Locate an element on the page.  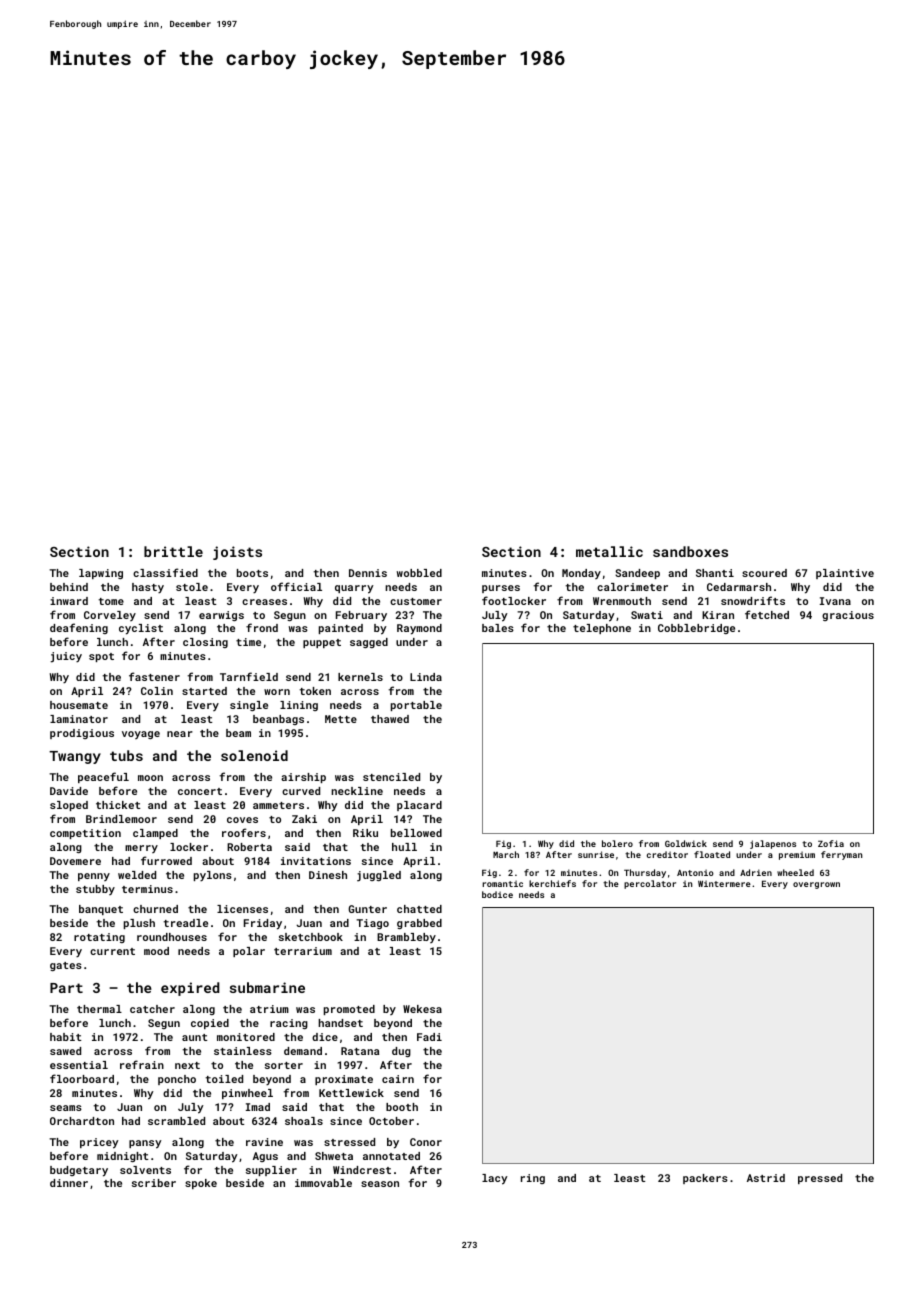
closing is located at coordinates (205, 643).
